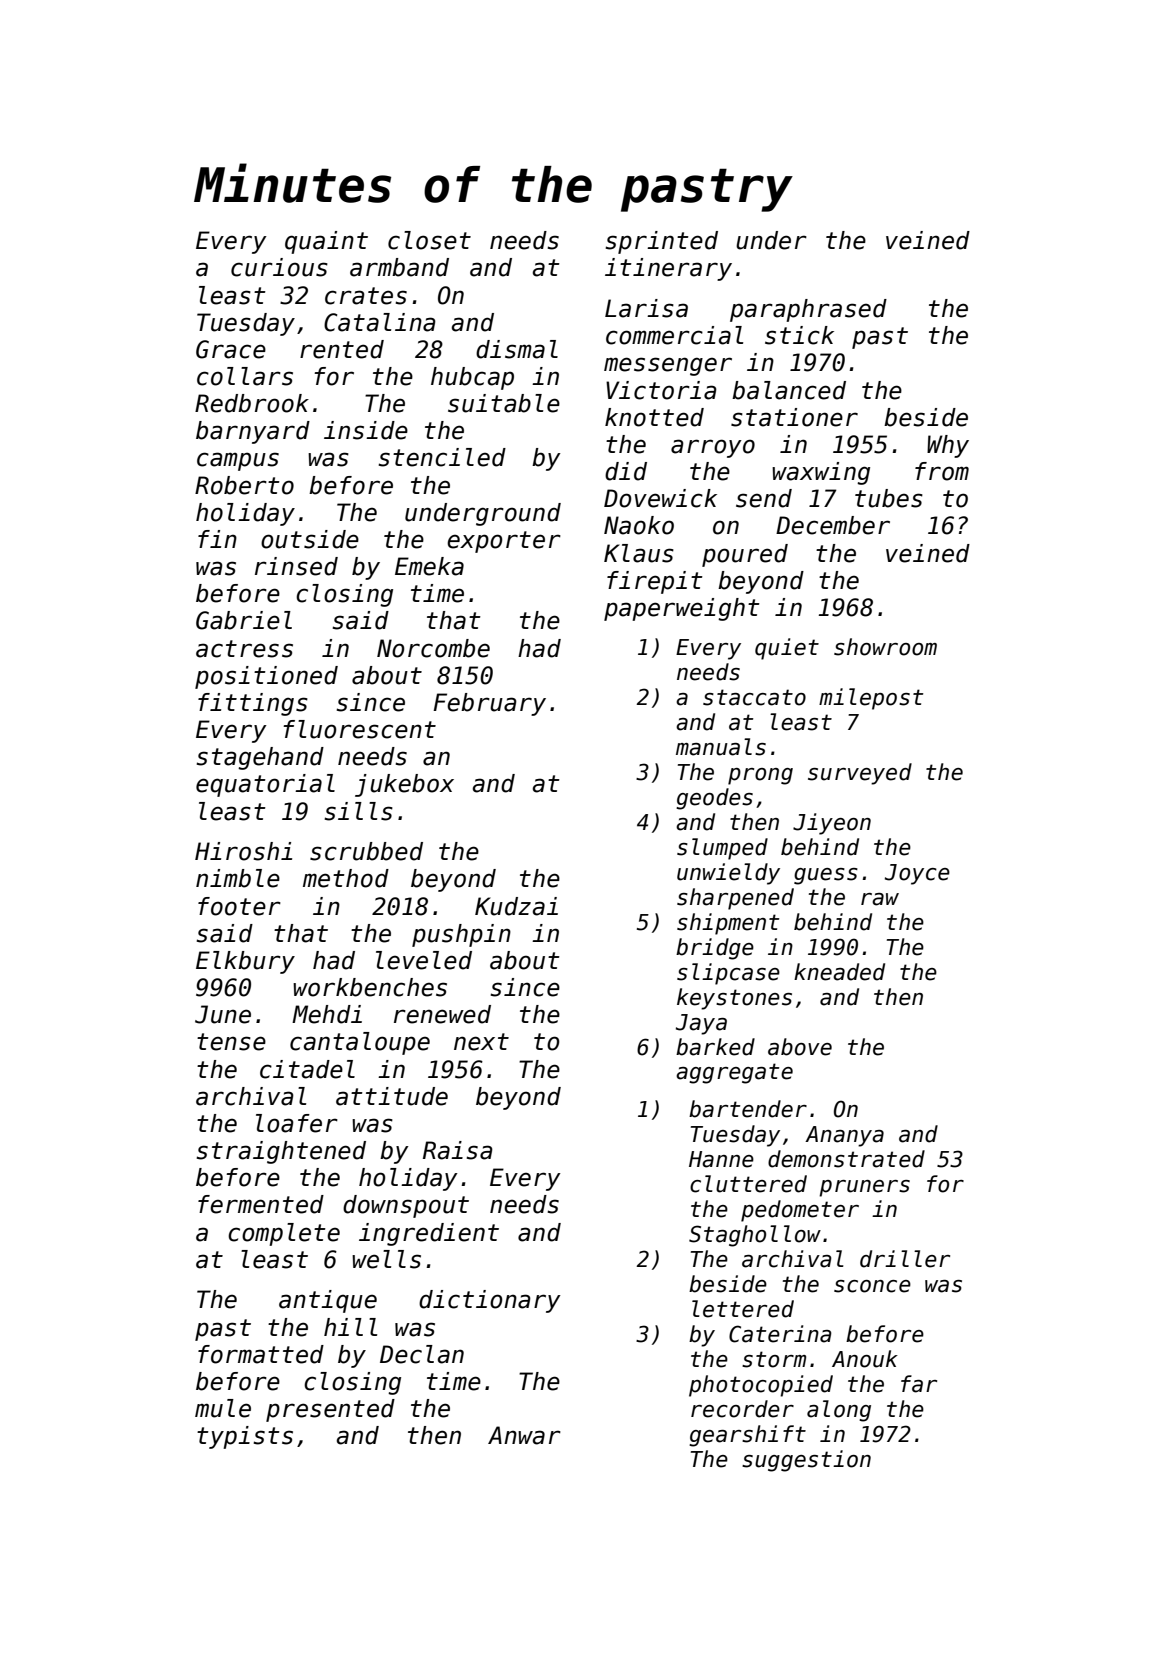 Image resolution: width=1165 pixels, height=1654 pixels. I want to click on Joyce, so click(917, 874).
